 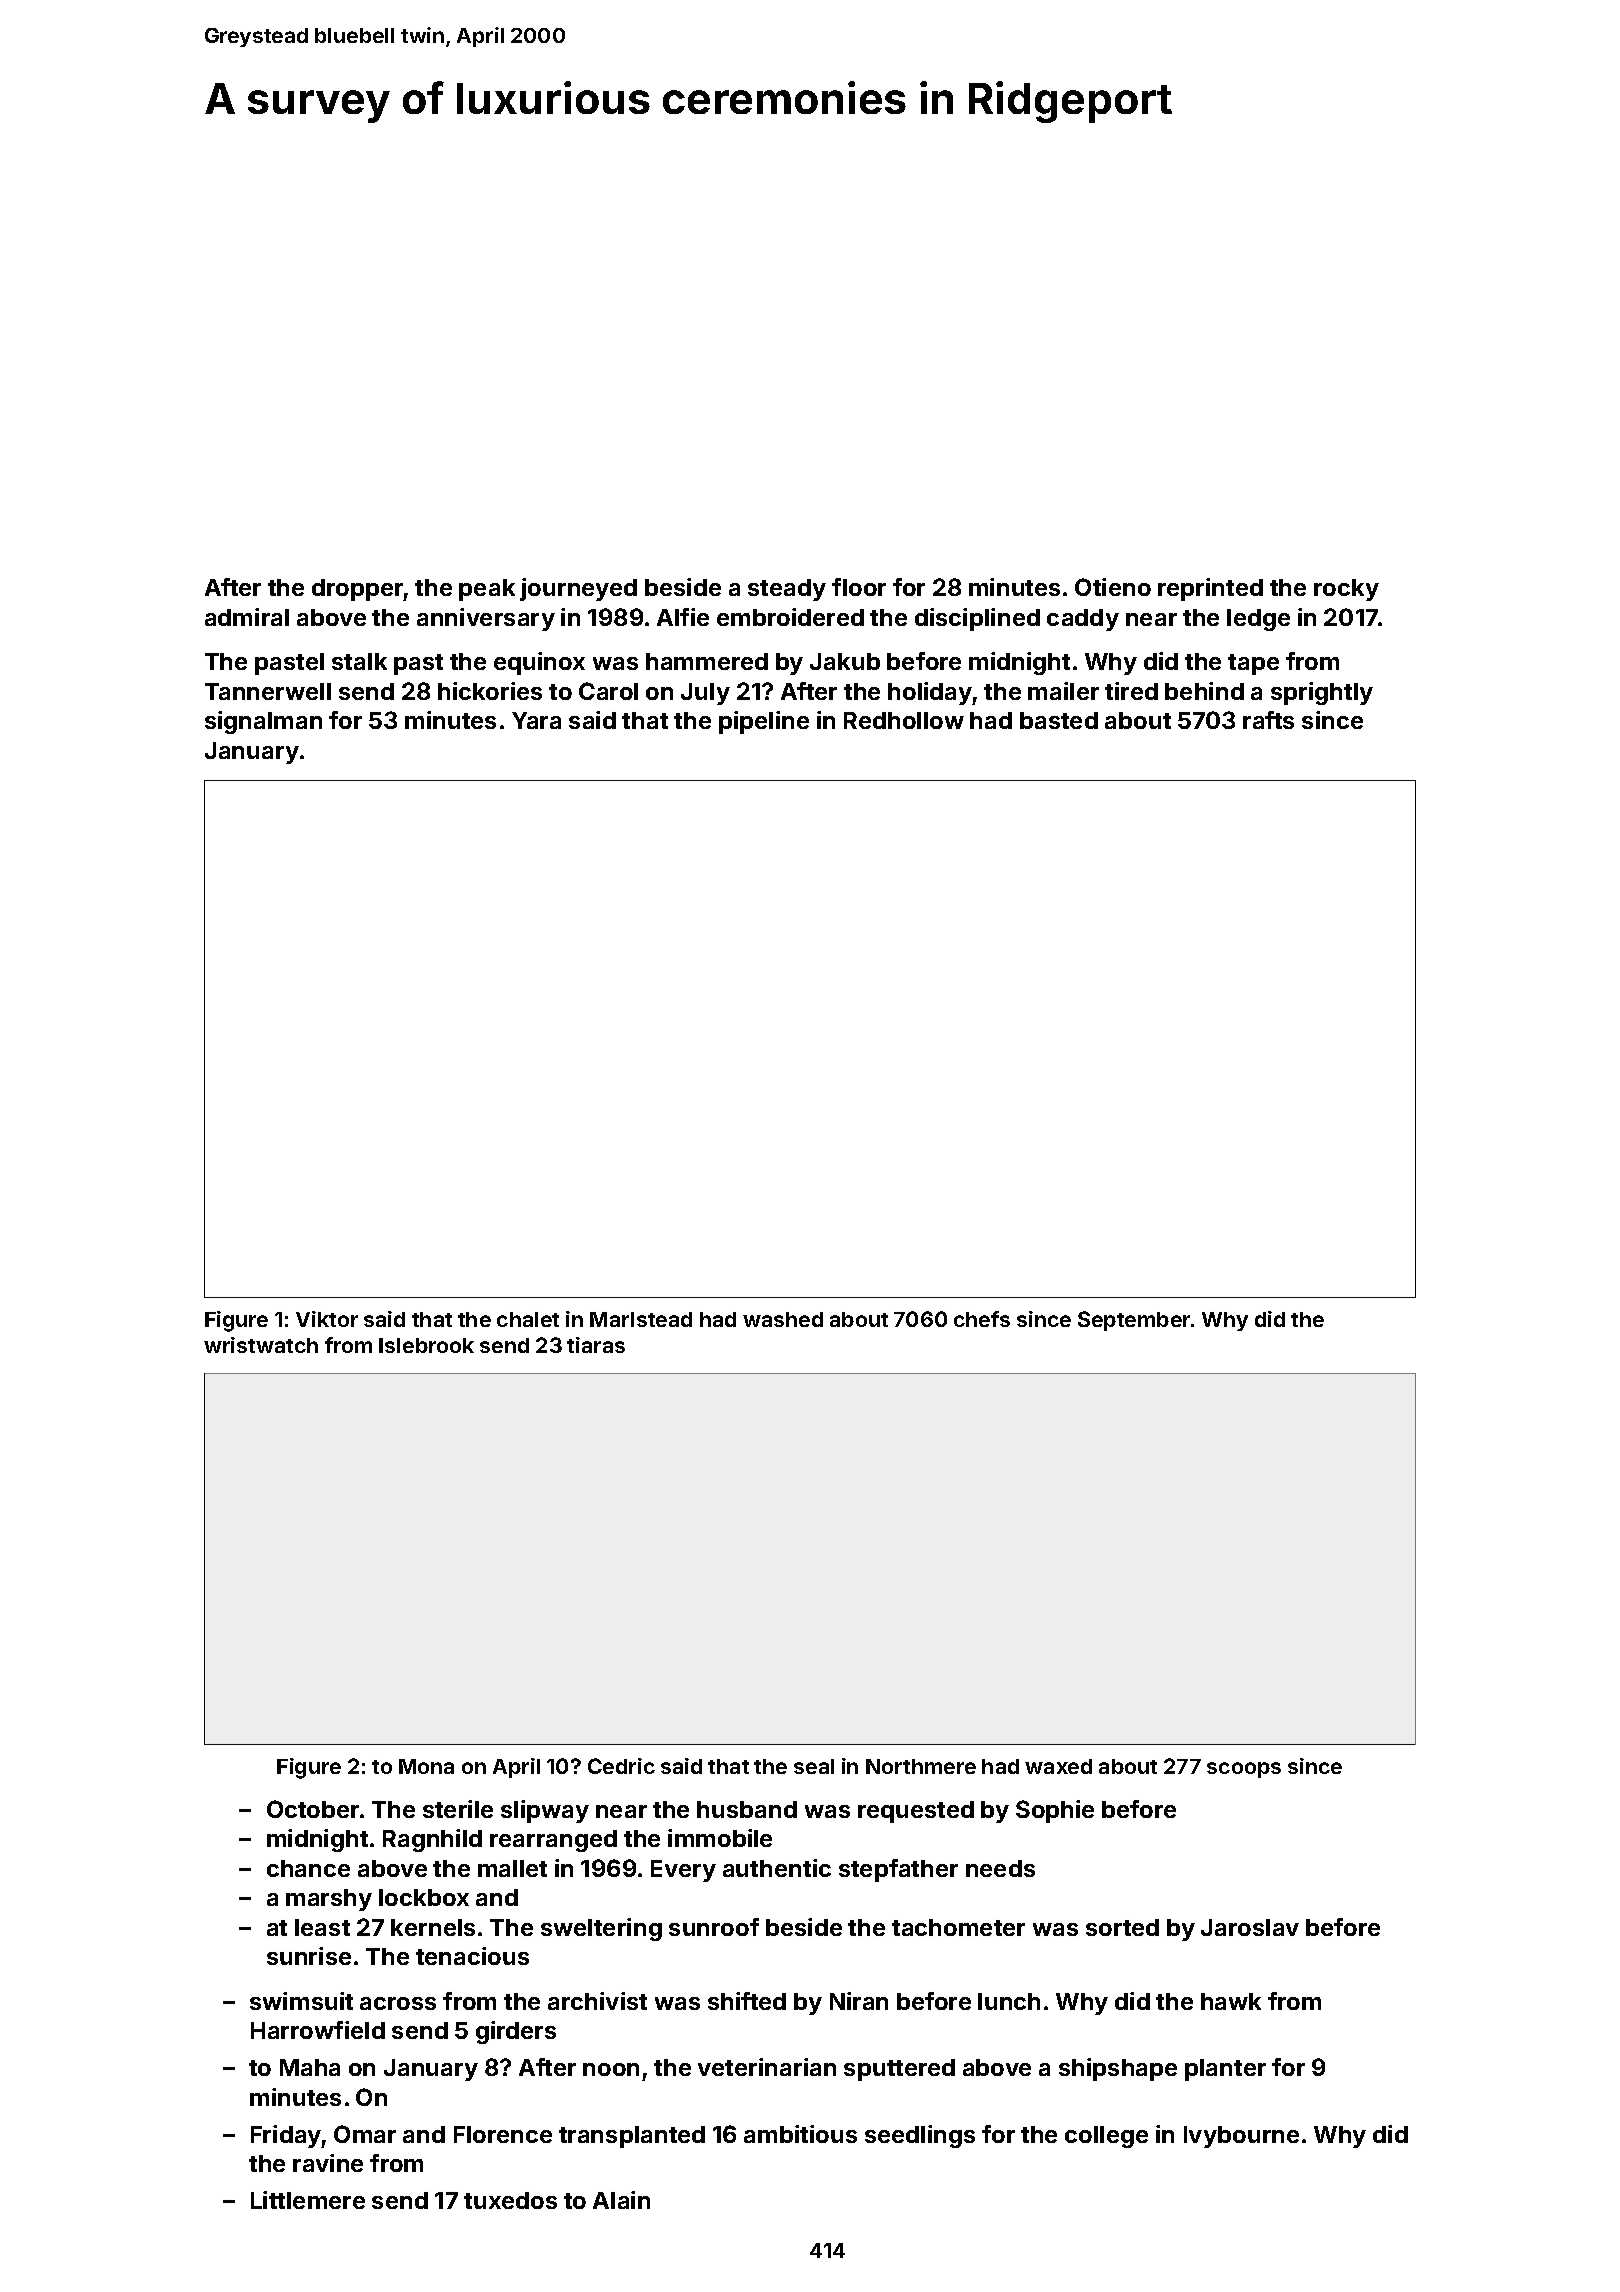 What do you see at coordinates (1134, 1321) in the page?
I see `September` at bounding box center [1134, 1321].
